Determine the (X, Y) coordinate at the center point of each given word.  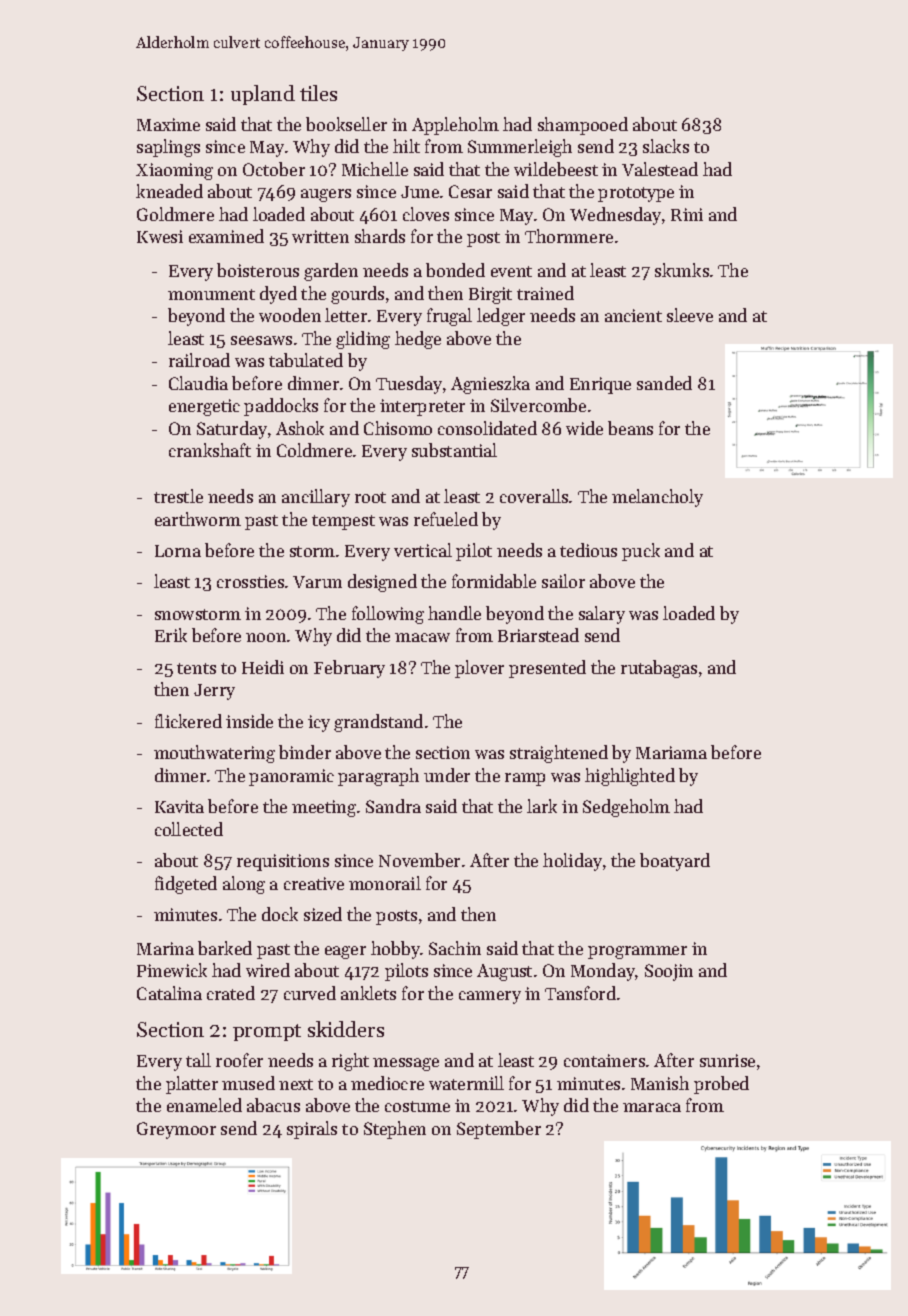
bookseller (346, 124)
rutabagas (659, 669)
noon (266, 637)
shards (380, 236)
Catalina (169, 993)
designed (382, 583)
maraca (652, 1107)
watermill (466, 1083)
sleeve (690, 315)
